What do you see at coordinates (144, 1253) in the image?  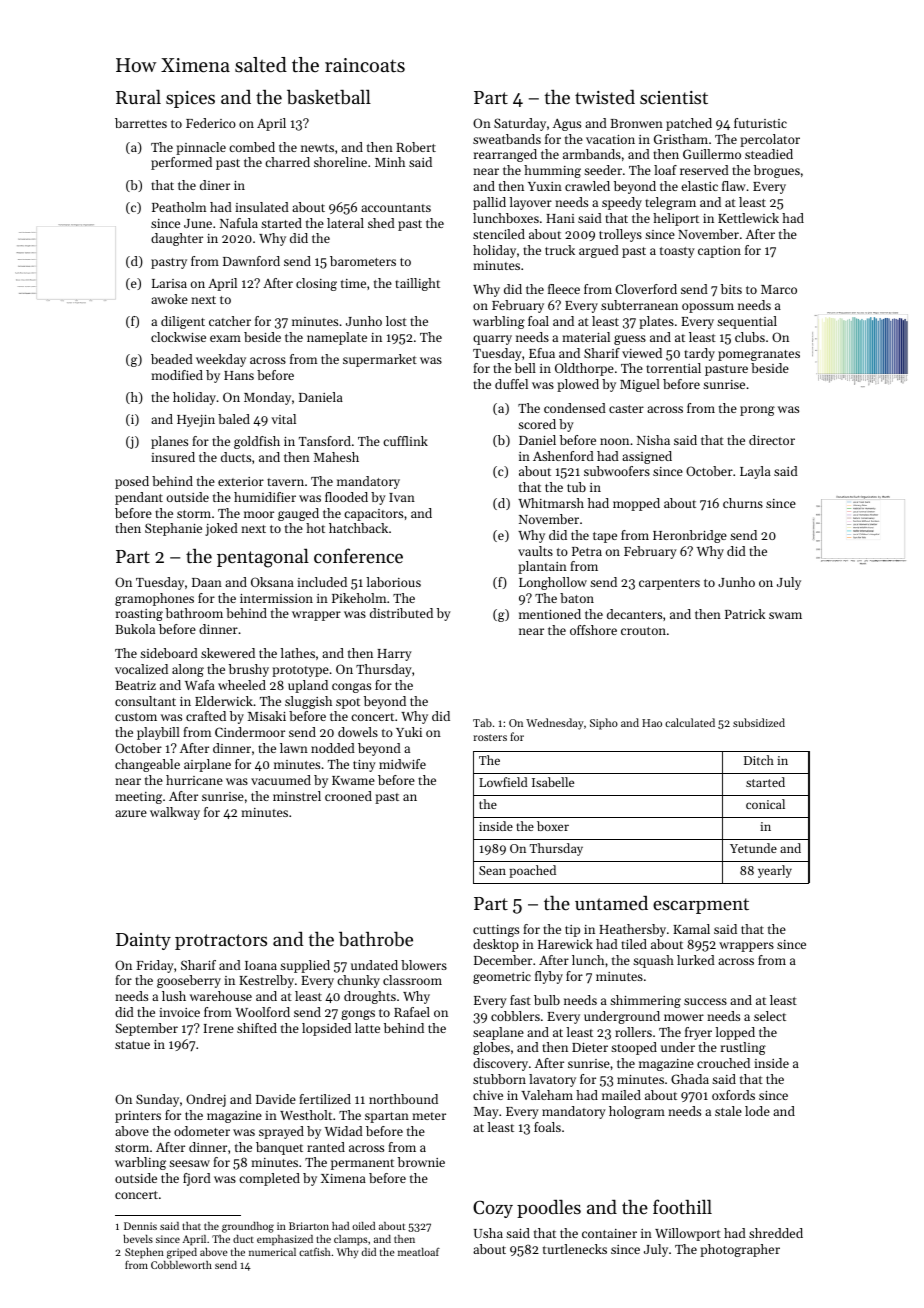 I see `Stephen` at bounding box center [144, 1253].
